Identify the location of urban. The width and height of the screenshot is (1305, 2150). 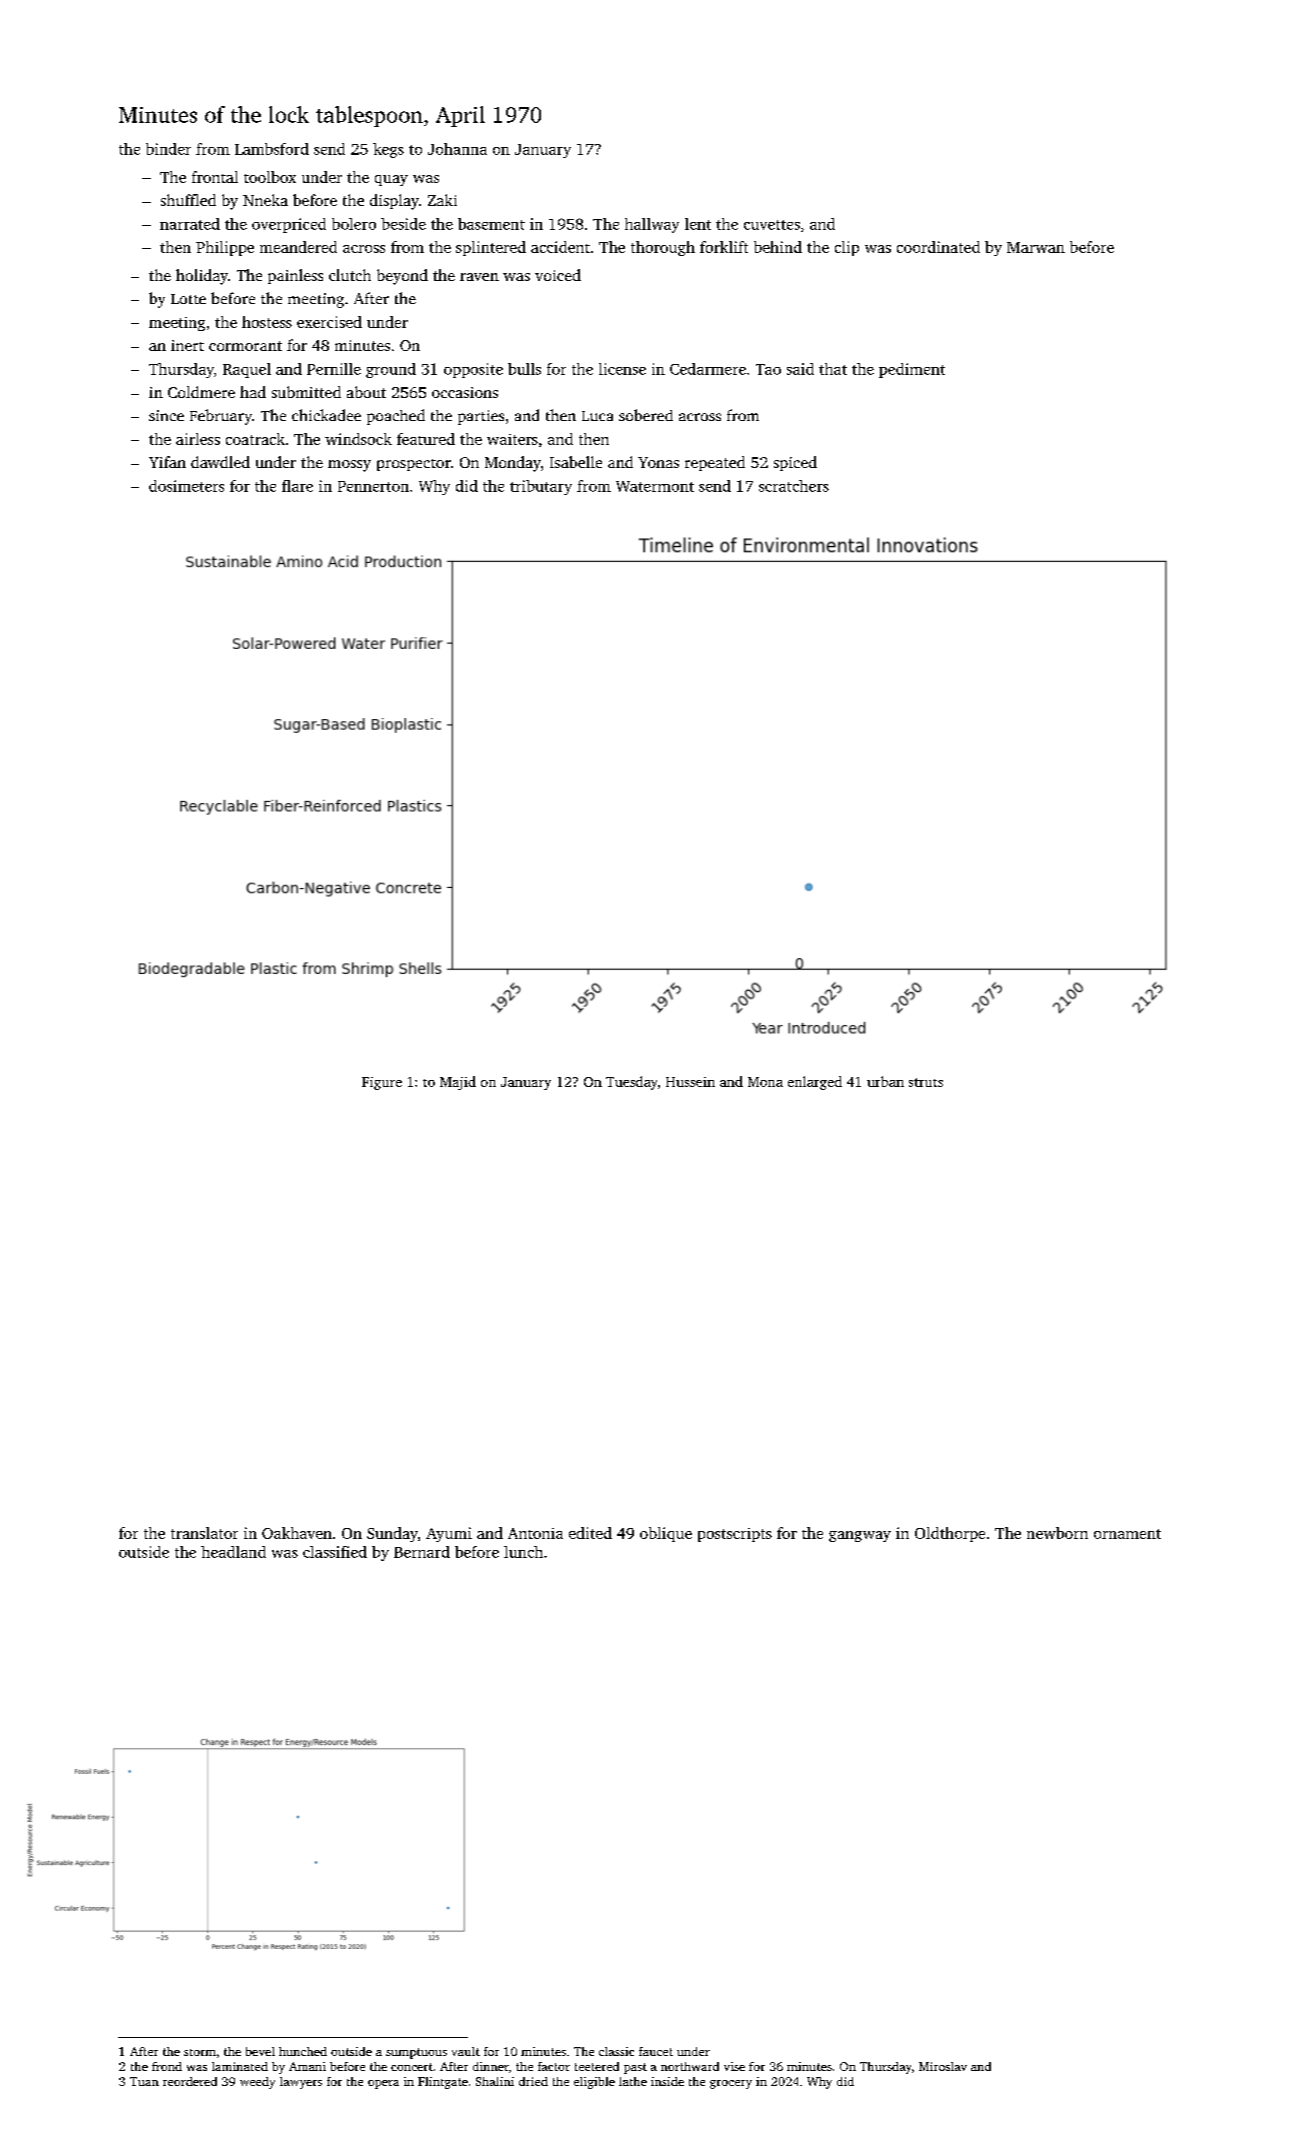
(885, 1081).
